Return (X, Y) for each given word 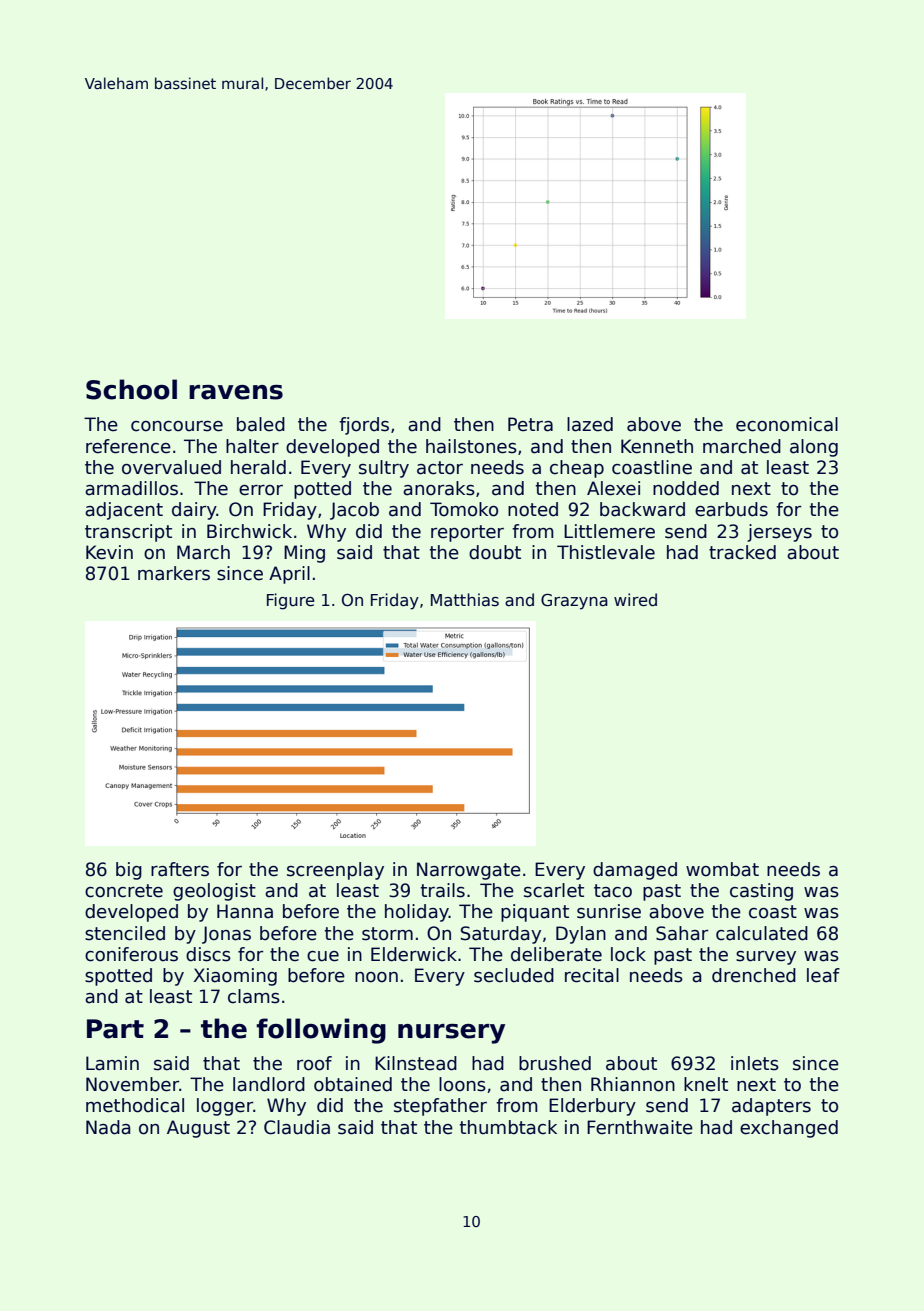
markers (174, 573)
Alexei (613, 488)
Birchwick (249, 531)
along (814, 448)
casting (761, 892)
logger (225, 1107)
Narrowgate (469, 871)
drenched (754, 975)
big (129, 871)
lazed (590, 424)
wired (635, 600)
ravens (236, 392)
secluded (514, 975)
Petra (530, 424)
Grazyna (574, 601)
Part (115, 1029)
